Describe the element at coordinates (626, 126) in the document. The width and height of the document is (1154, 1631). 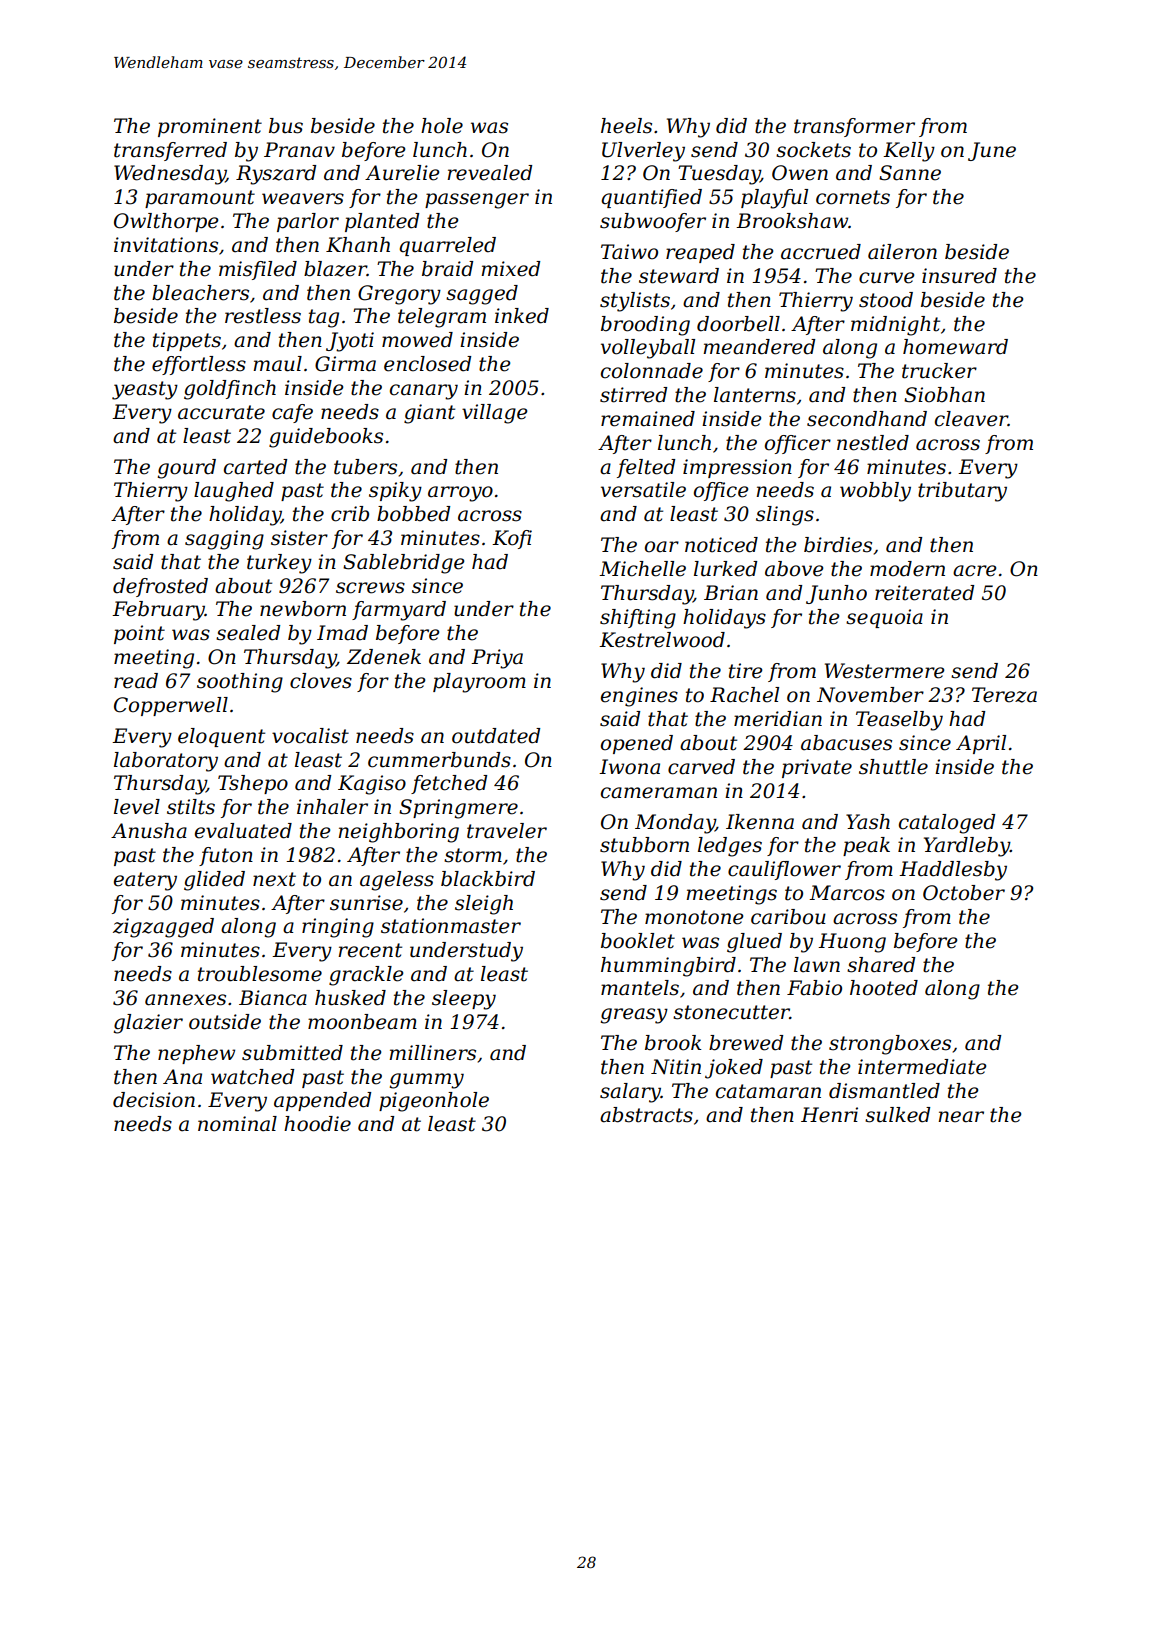
I see `heels` at that location.
